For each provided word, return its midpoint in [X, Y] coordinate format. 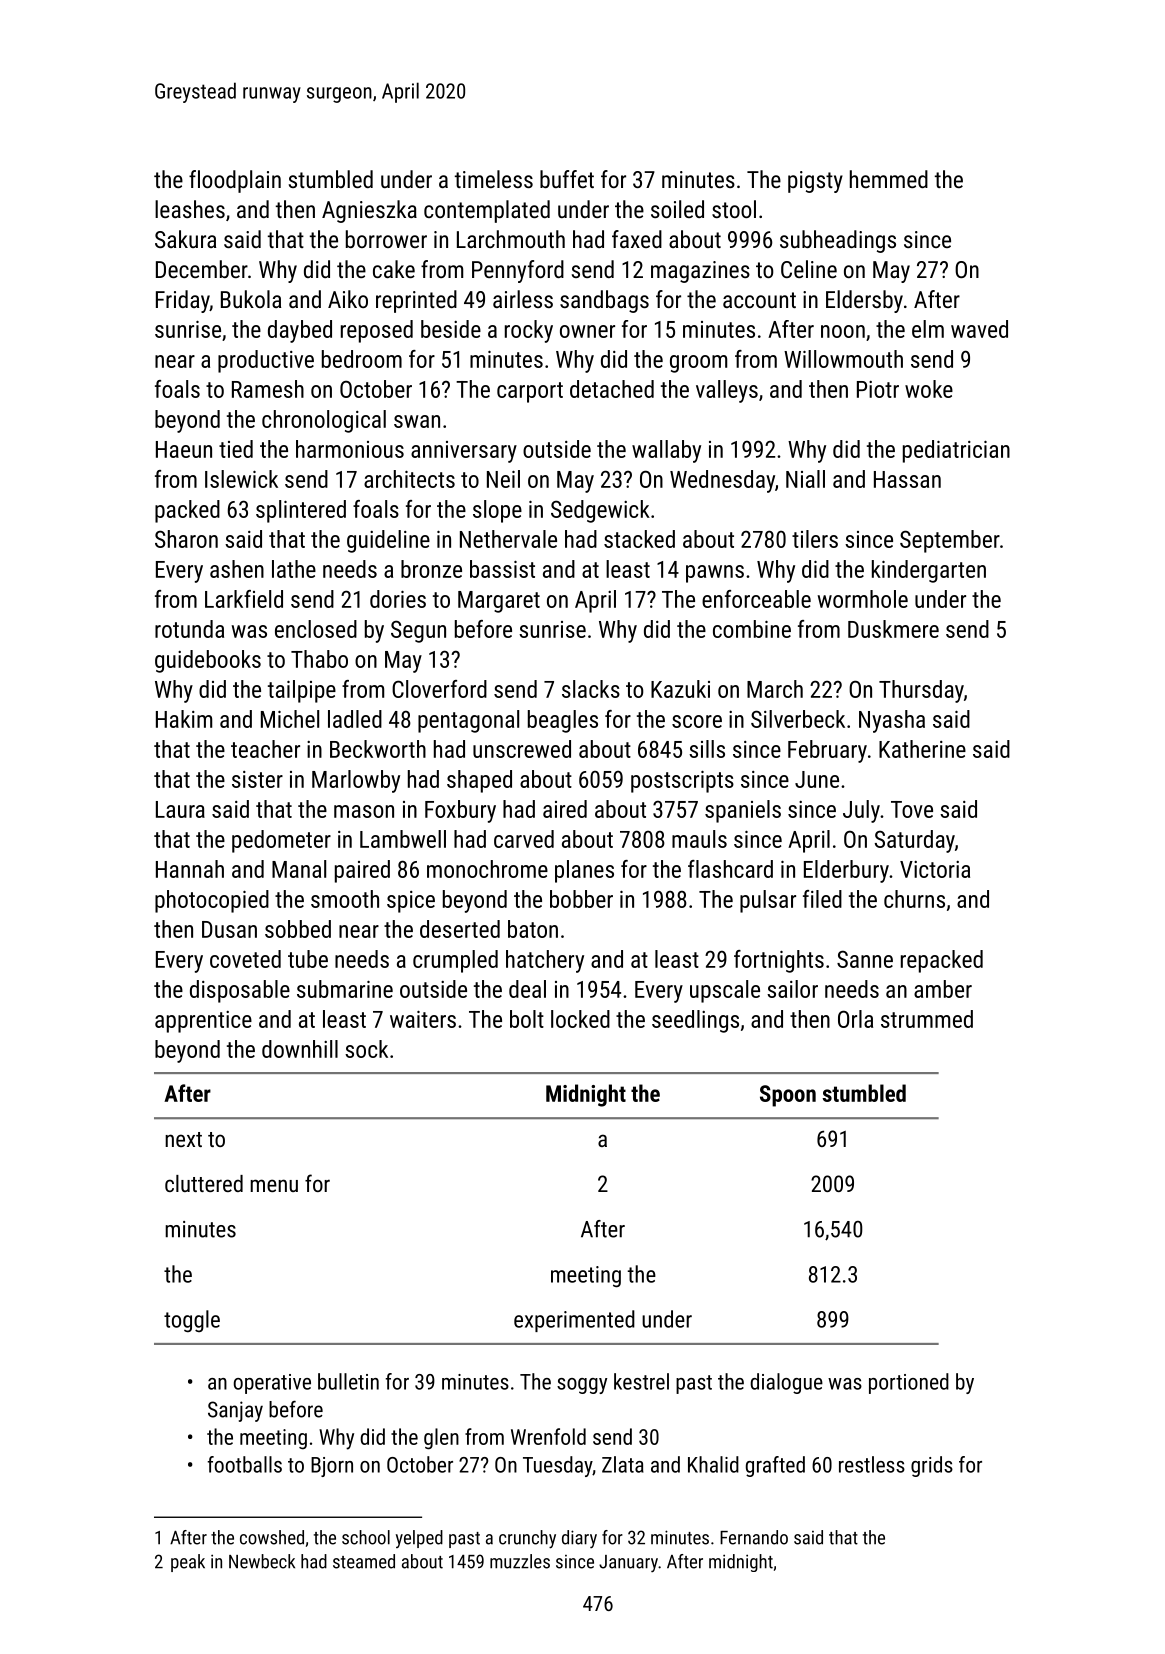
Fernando [754, 1537]
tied [236, 449]
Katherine [922, 749]
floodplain [235, 181]
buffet [567, 179]
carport [530, 392]
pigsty [815, 182]
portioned [909, 1383]
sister [257, 779]
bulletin [348, 1381]
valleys [727, 391]
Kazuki [680, 689]
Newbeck [262, 1561]
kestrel [641, 1381]
